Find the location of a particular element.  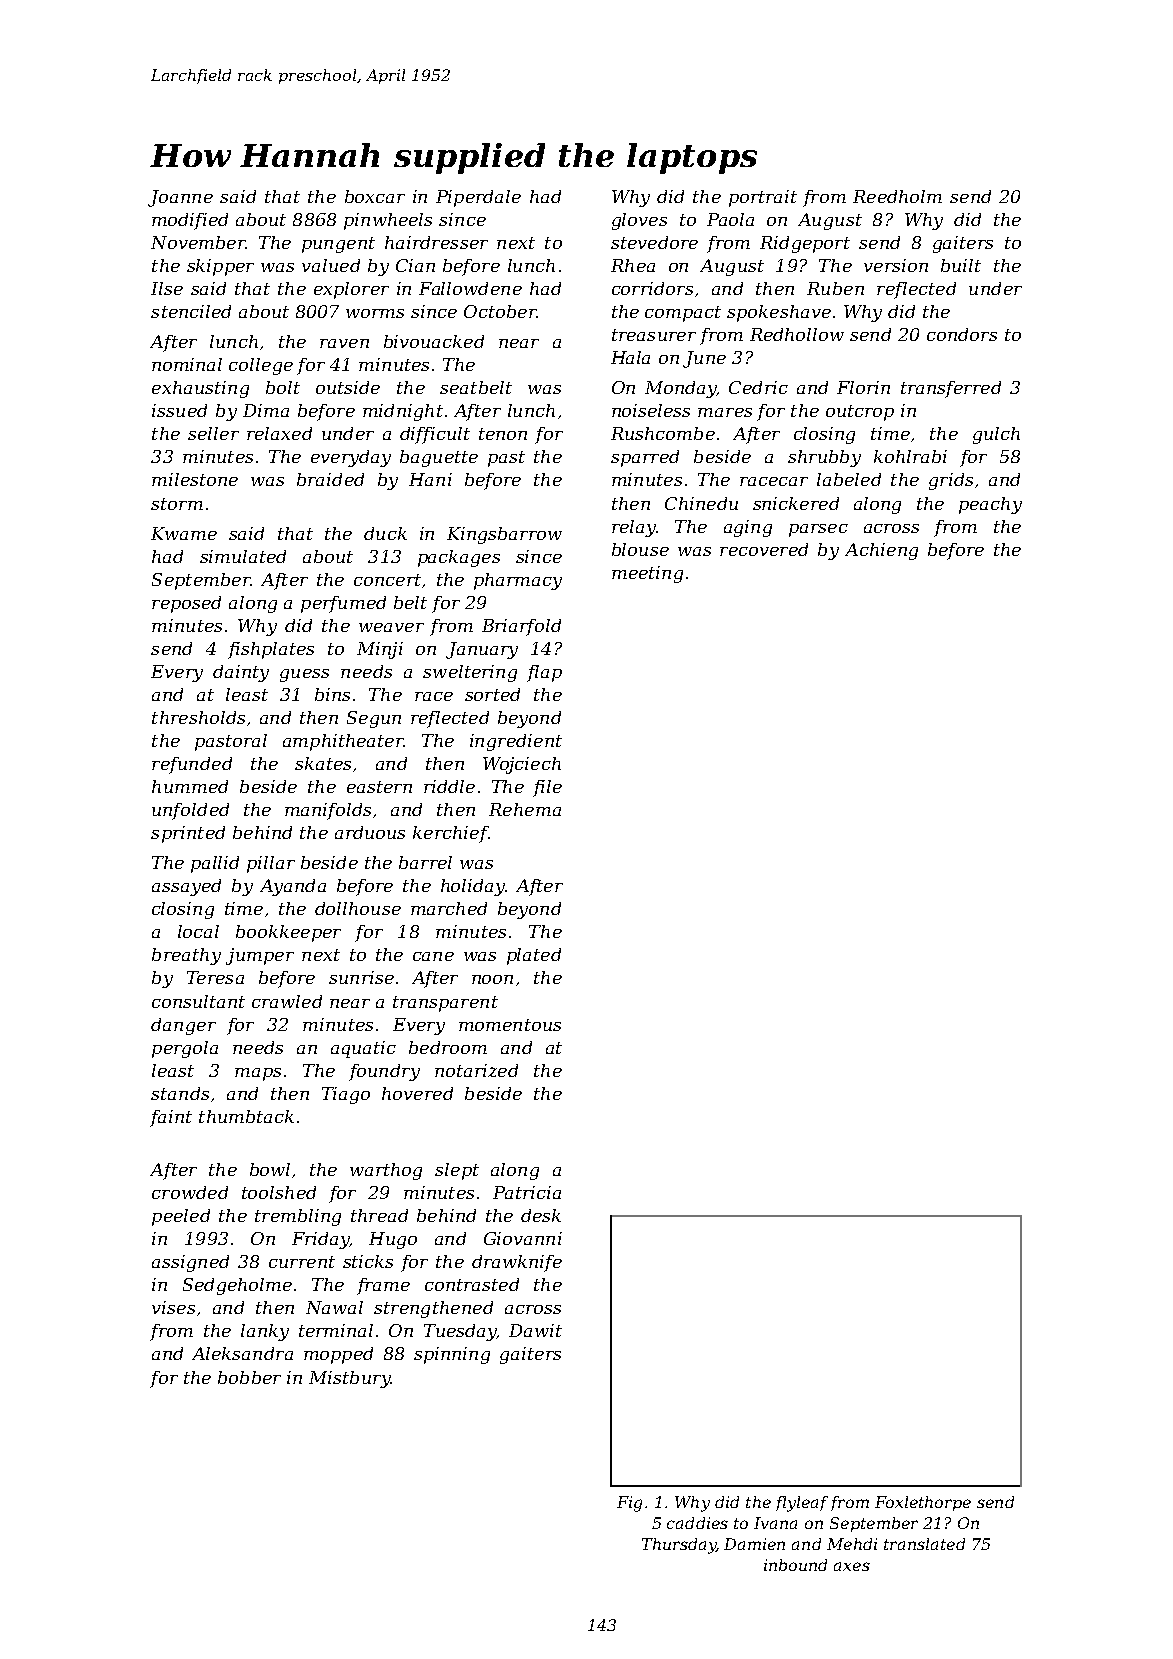

Achieng is located at coordinates (881, 551).
